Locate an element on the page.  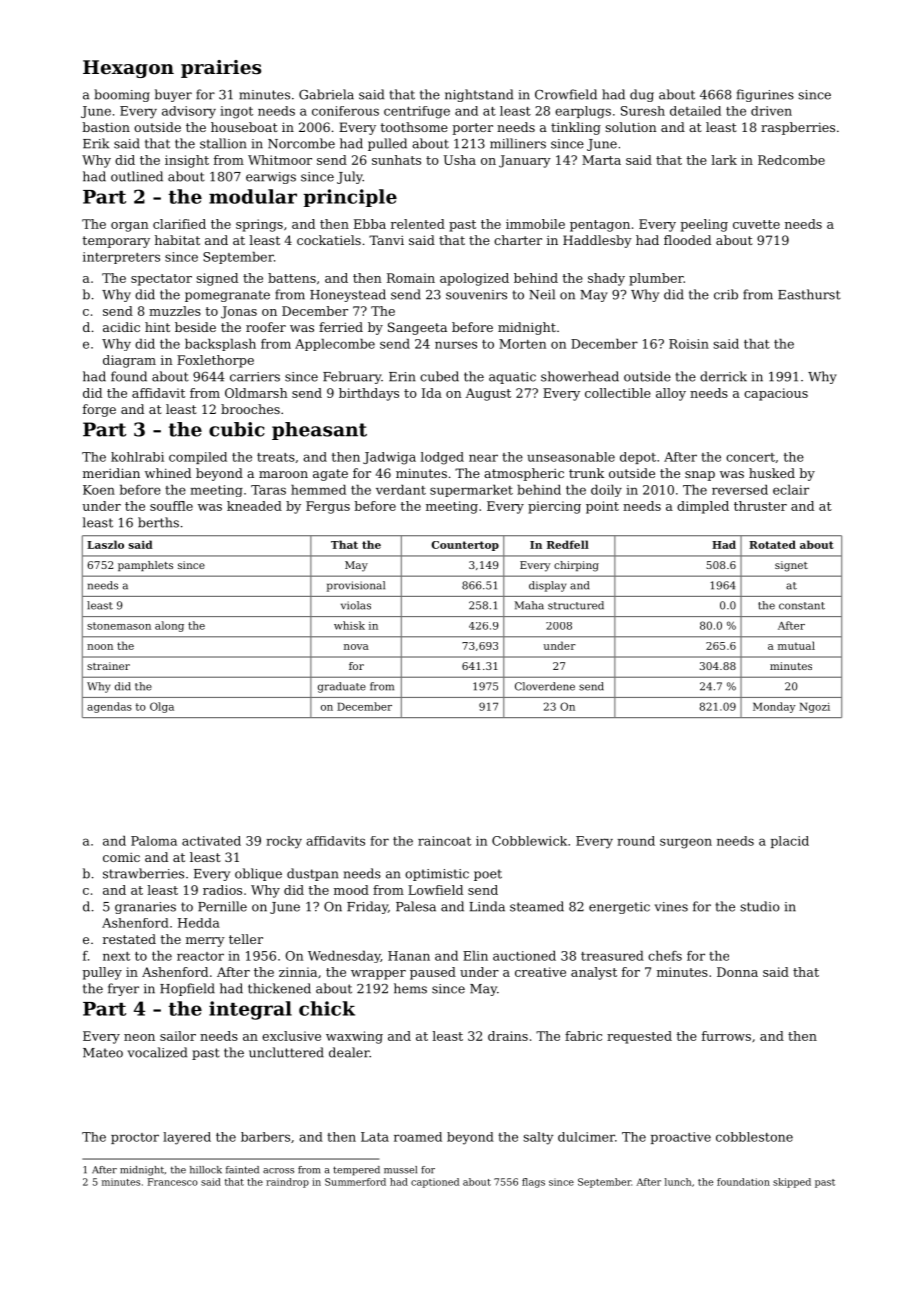
capacious is located at coordinates (776, 394).
